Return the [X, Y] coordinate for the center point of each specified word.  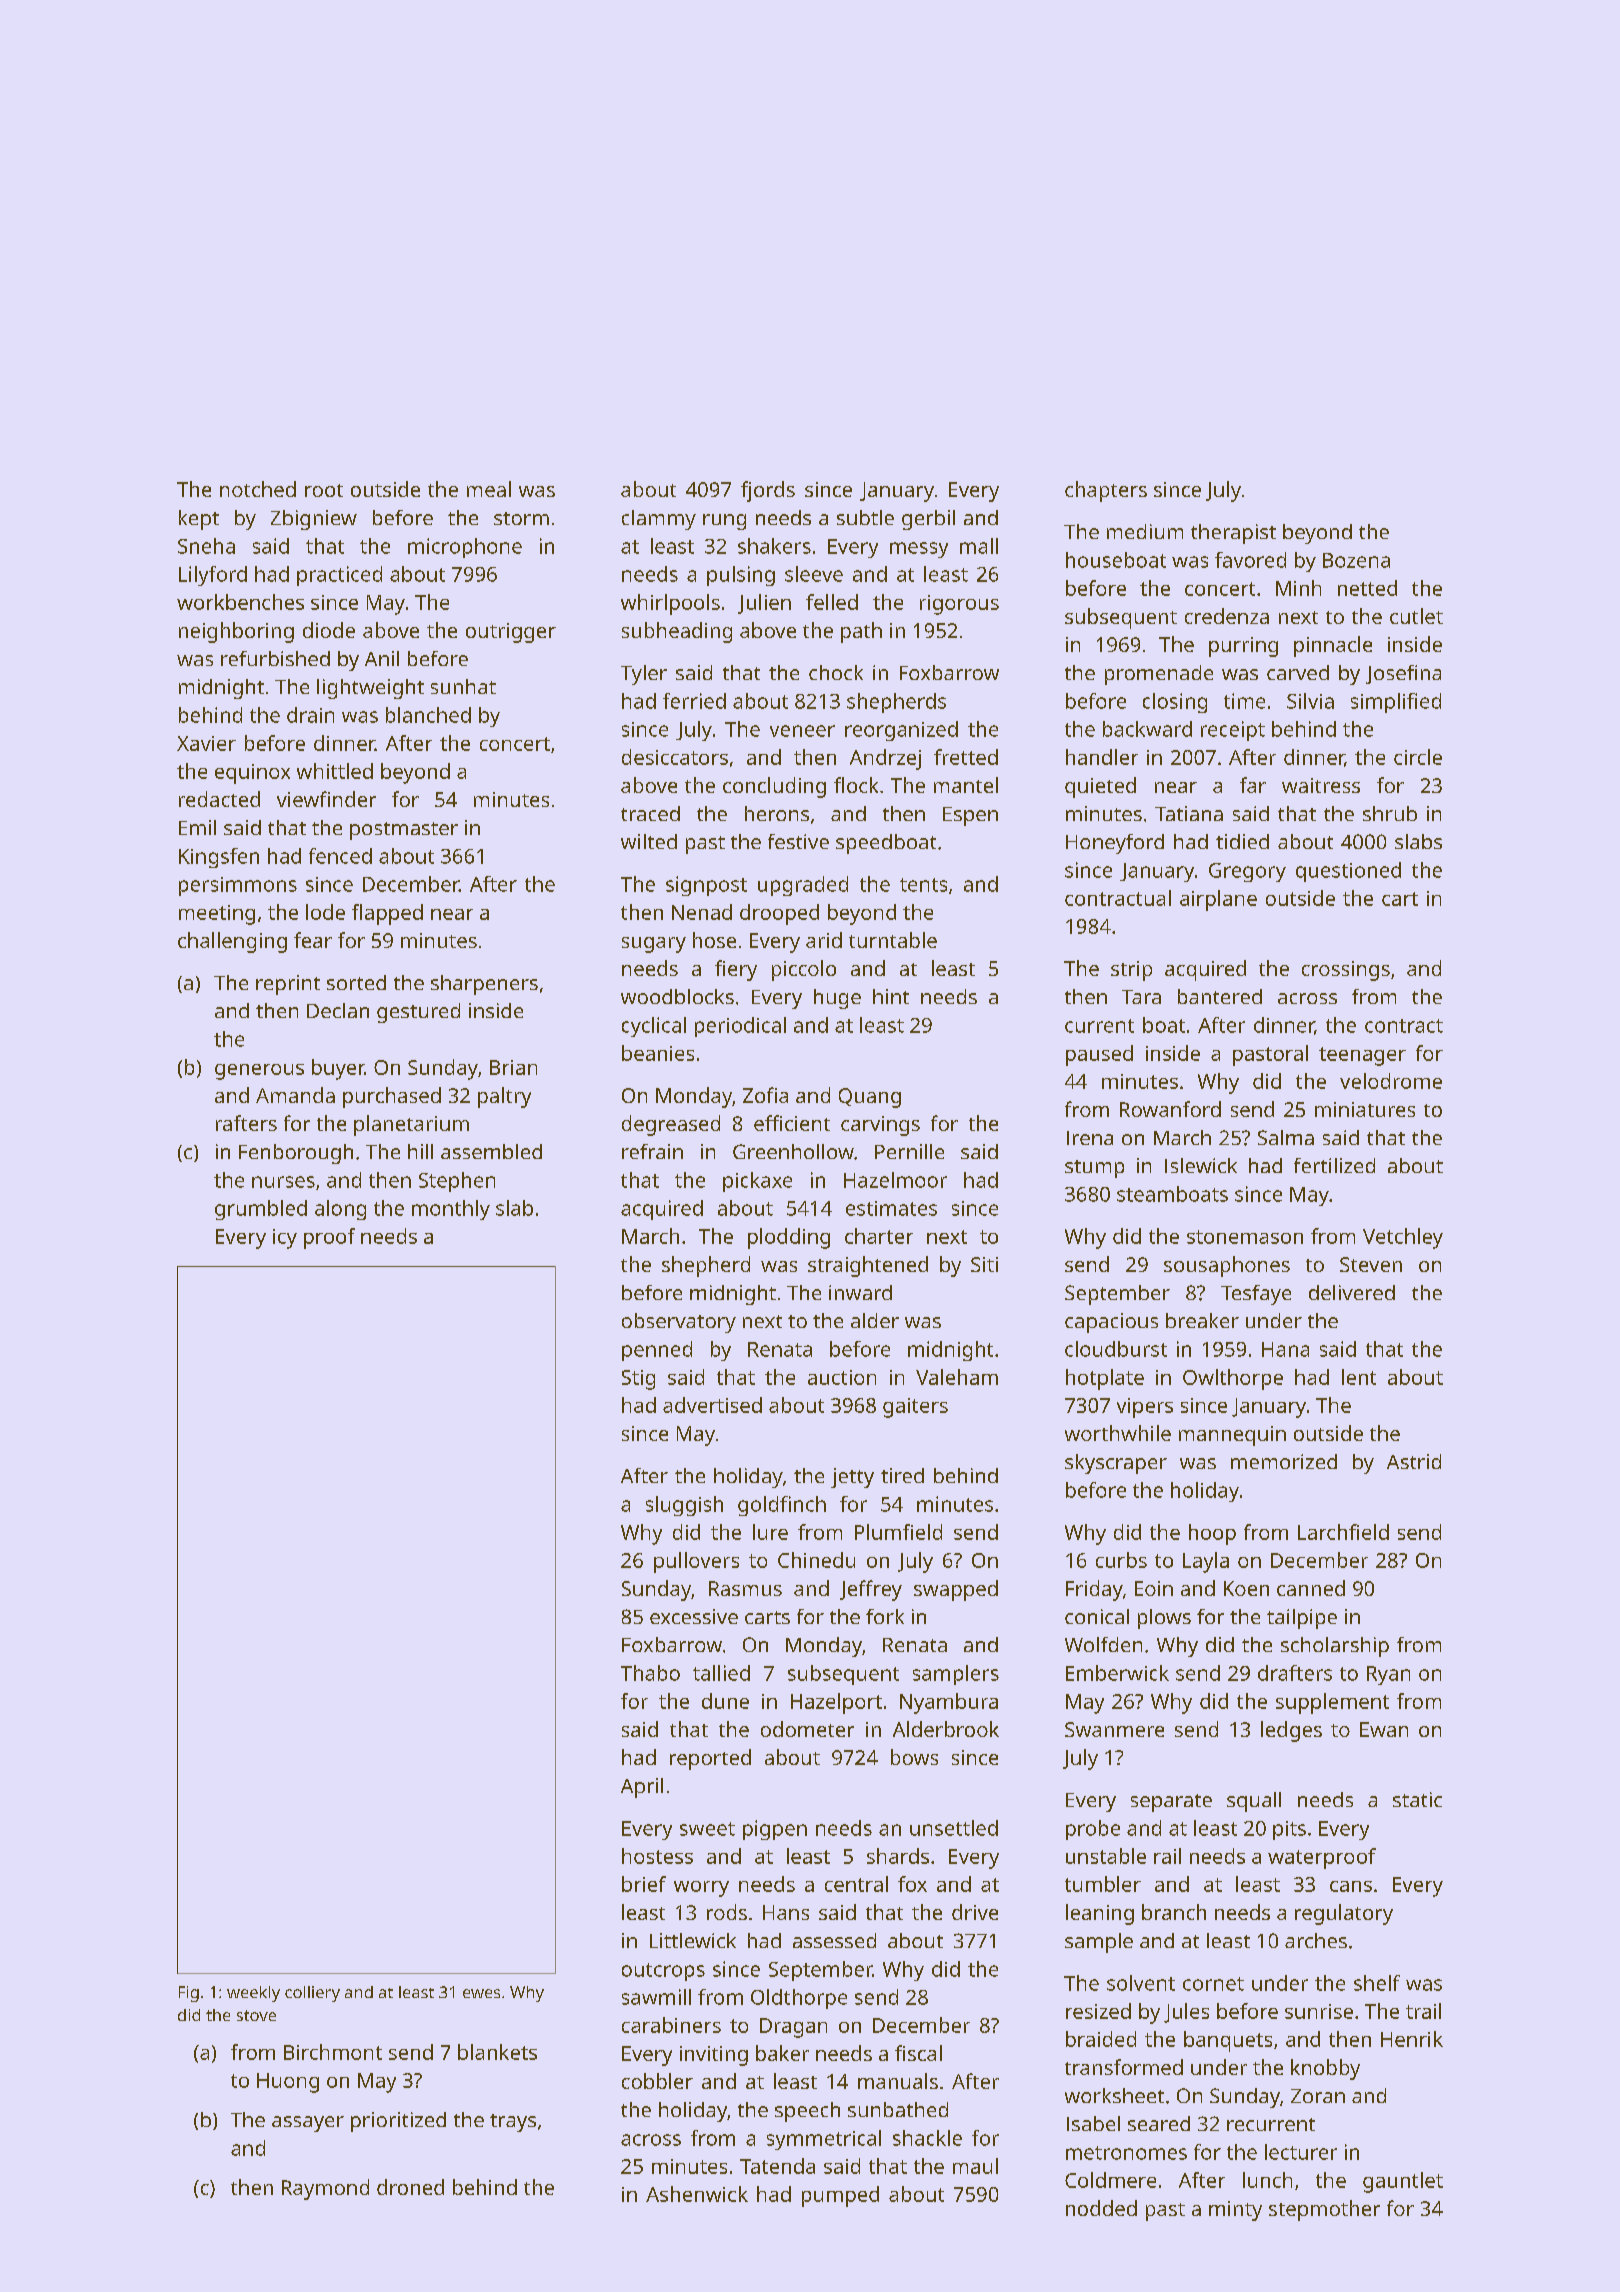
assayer [308, 2124]
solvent [1141, 1983]
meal [489, 489]
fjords [768, 491]
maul [975, 2166]
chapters [1106, 491]
